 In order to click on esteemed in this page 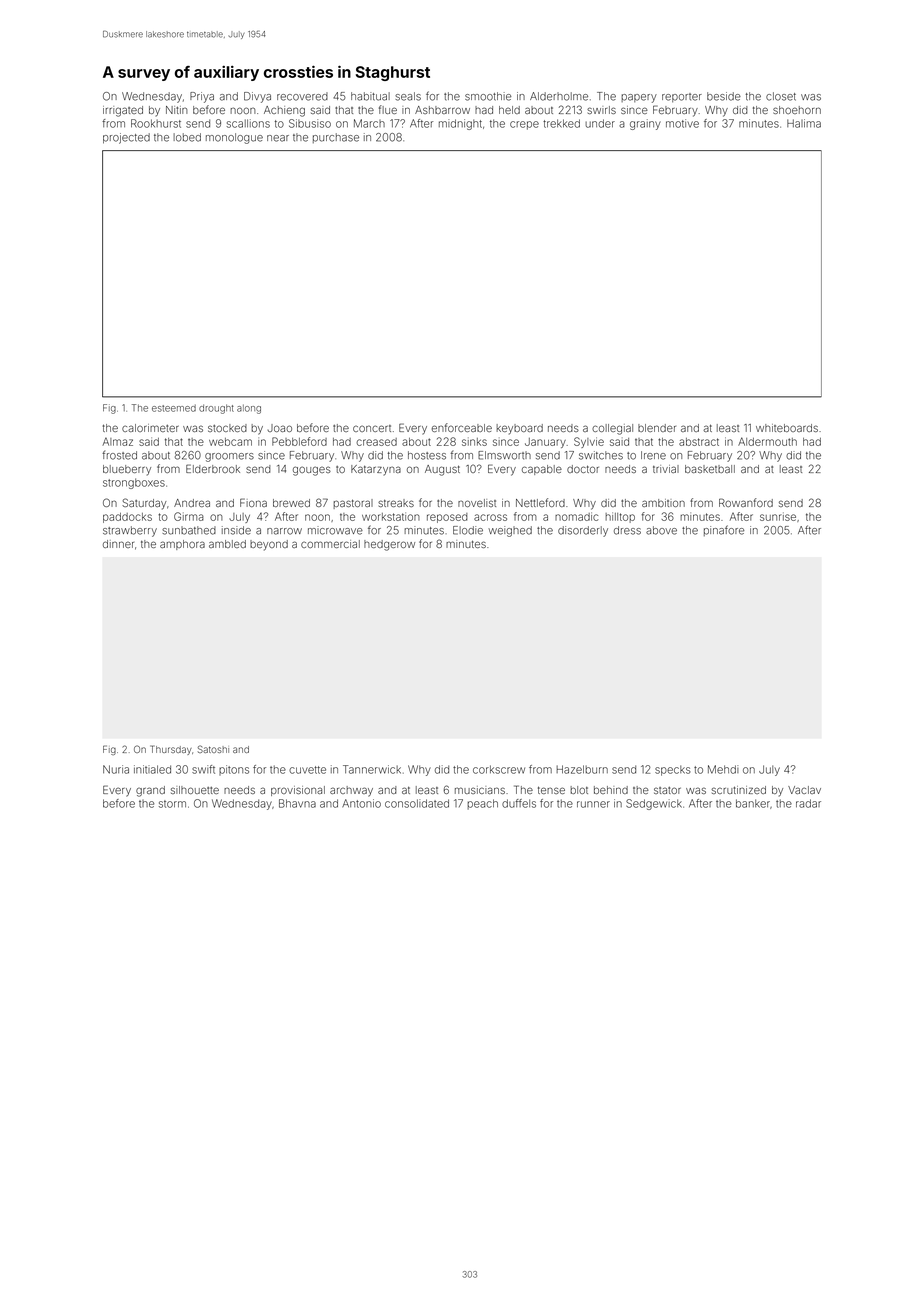, I will do `click(174, 408)`.
